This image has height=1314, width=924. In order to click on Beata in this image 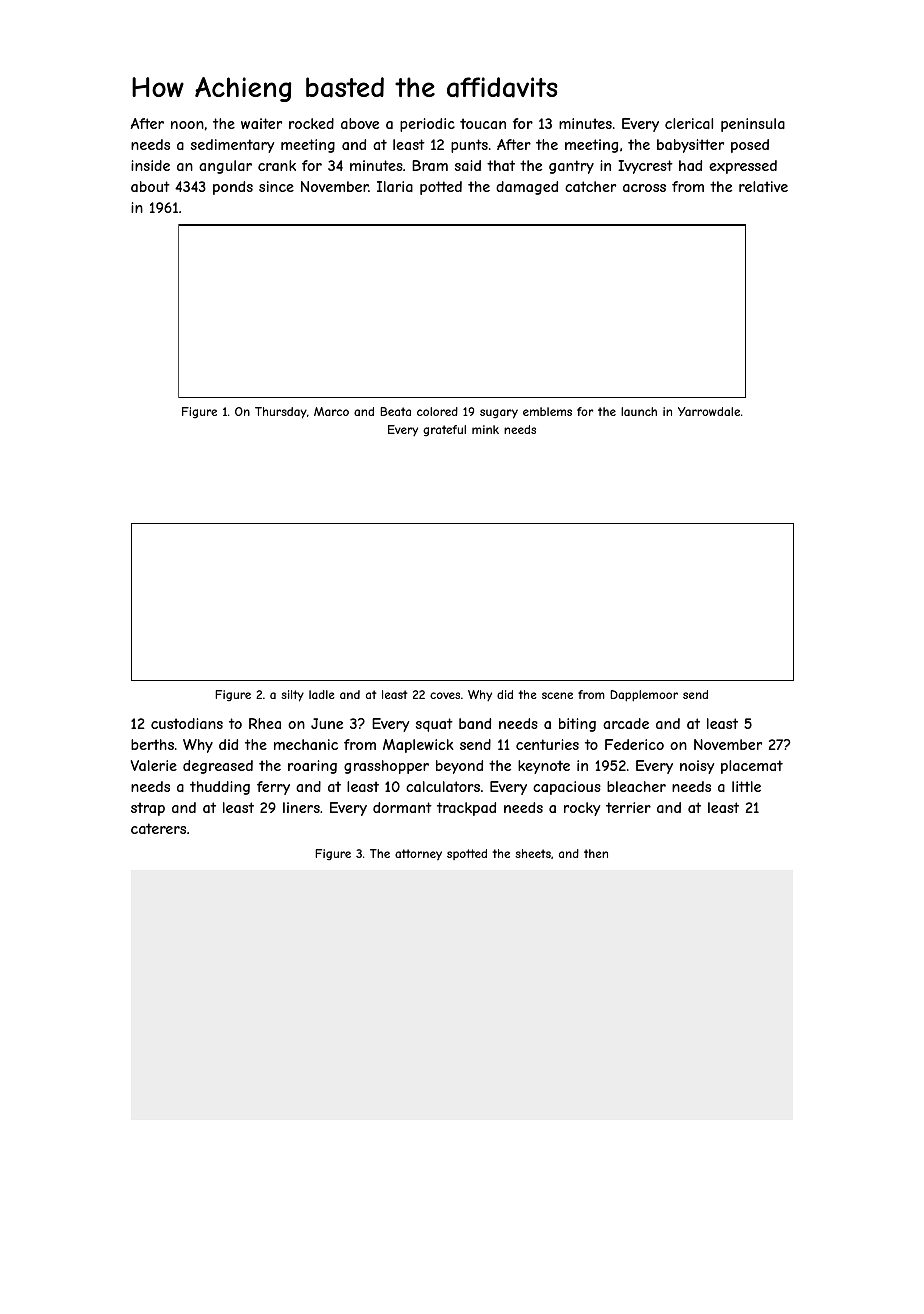, I will do `click(395, 411)`.
